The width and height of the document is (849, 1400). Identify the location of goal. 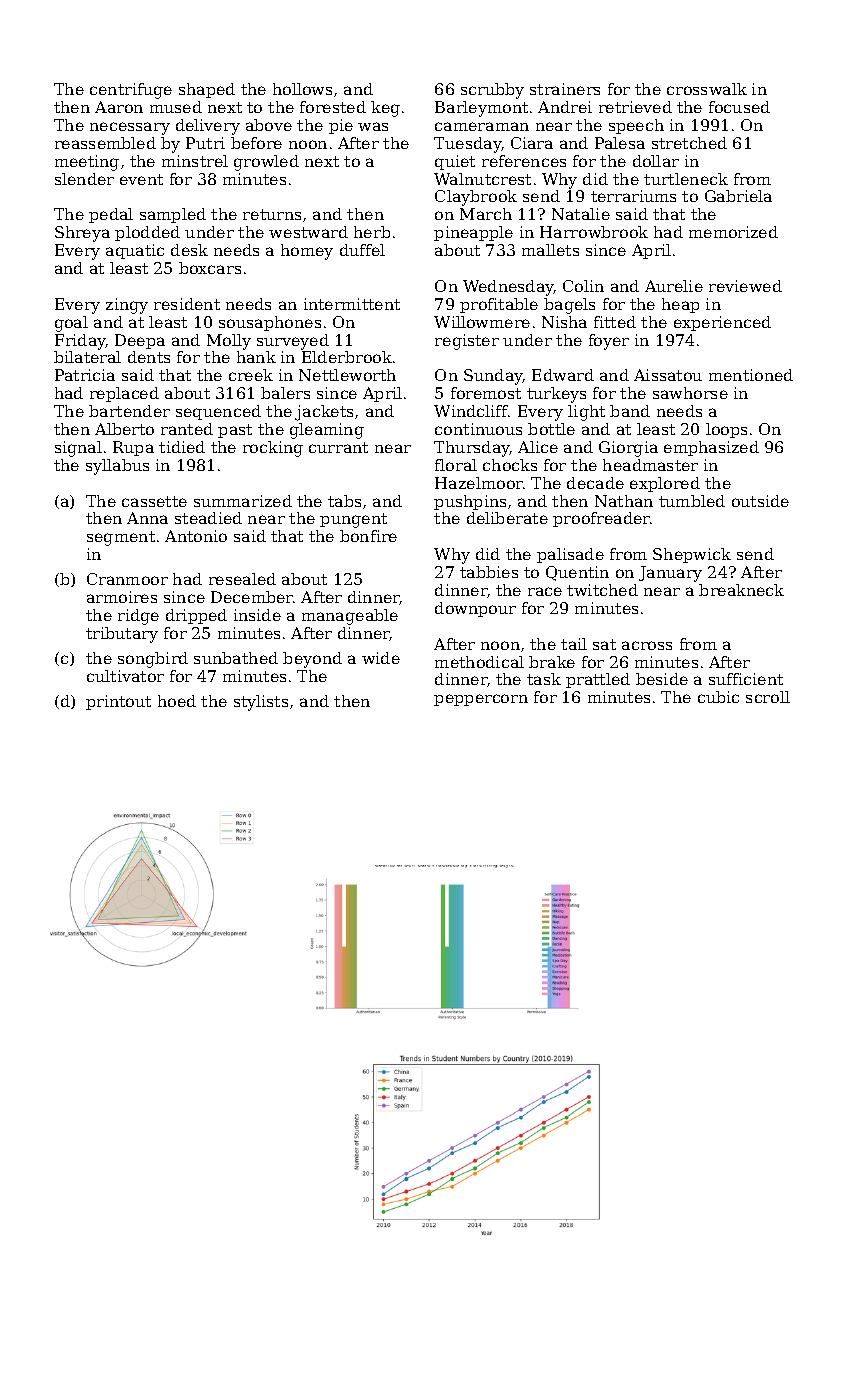
(71, 324).
